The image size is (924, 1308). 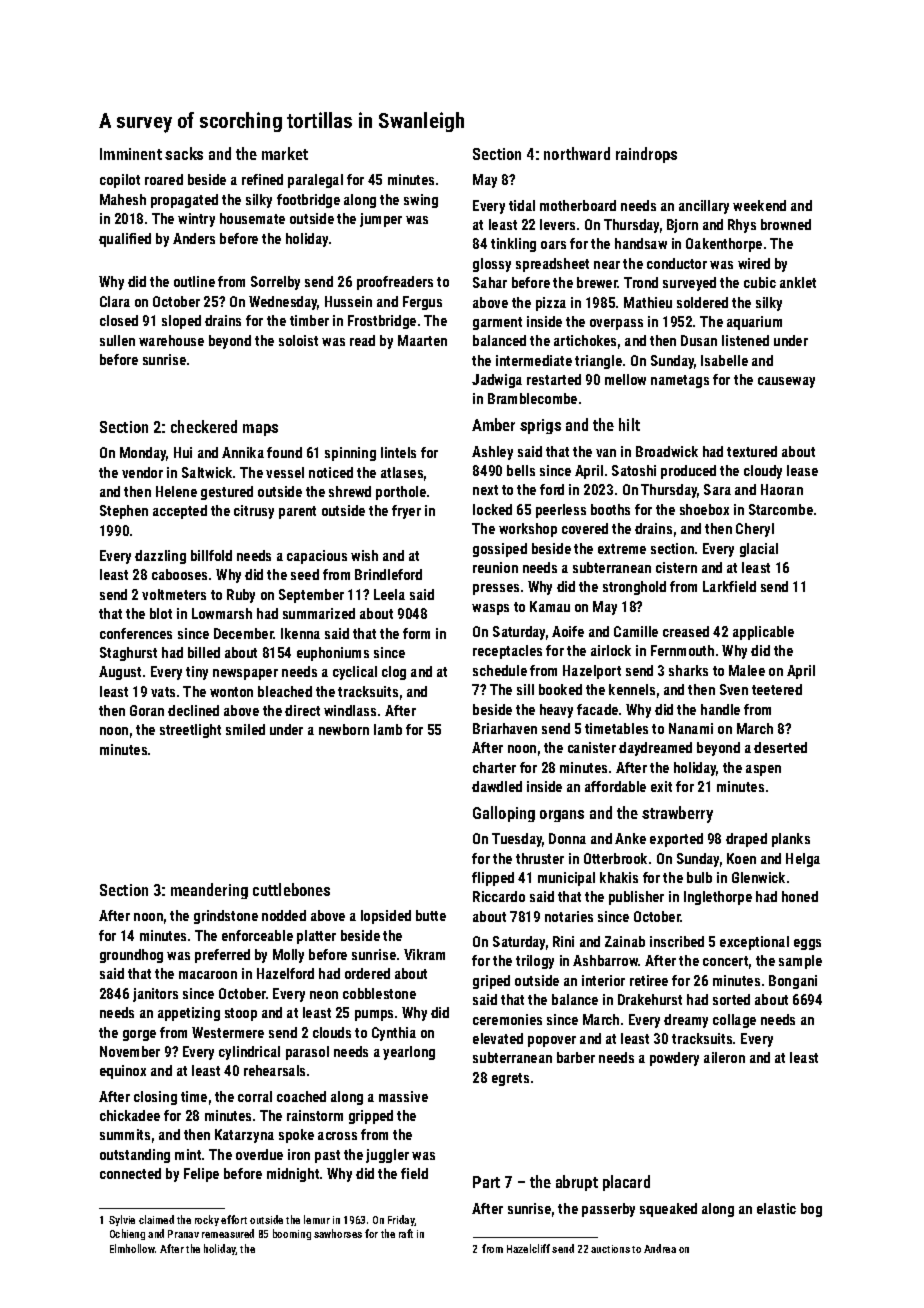 I want to click on northward, so click(x=577, y=153).
